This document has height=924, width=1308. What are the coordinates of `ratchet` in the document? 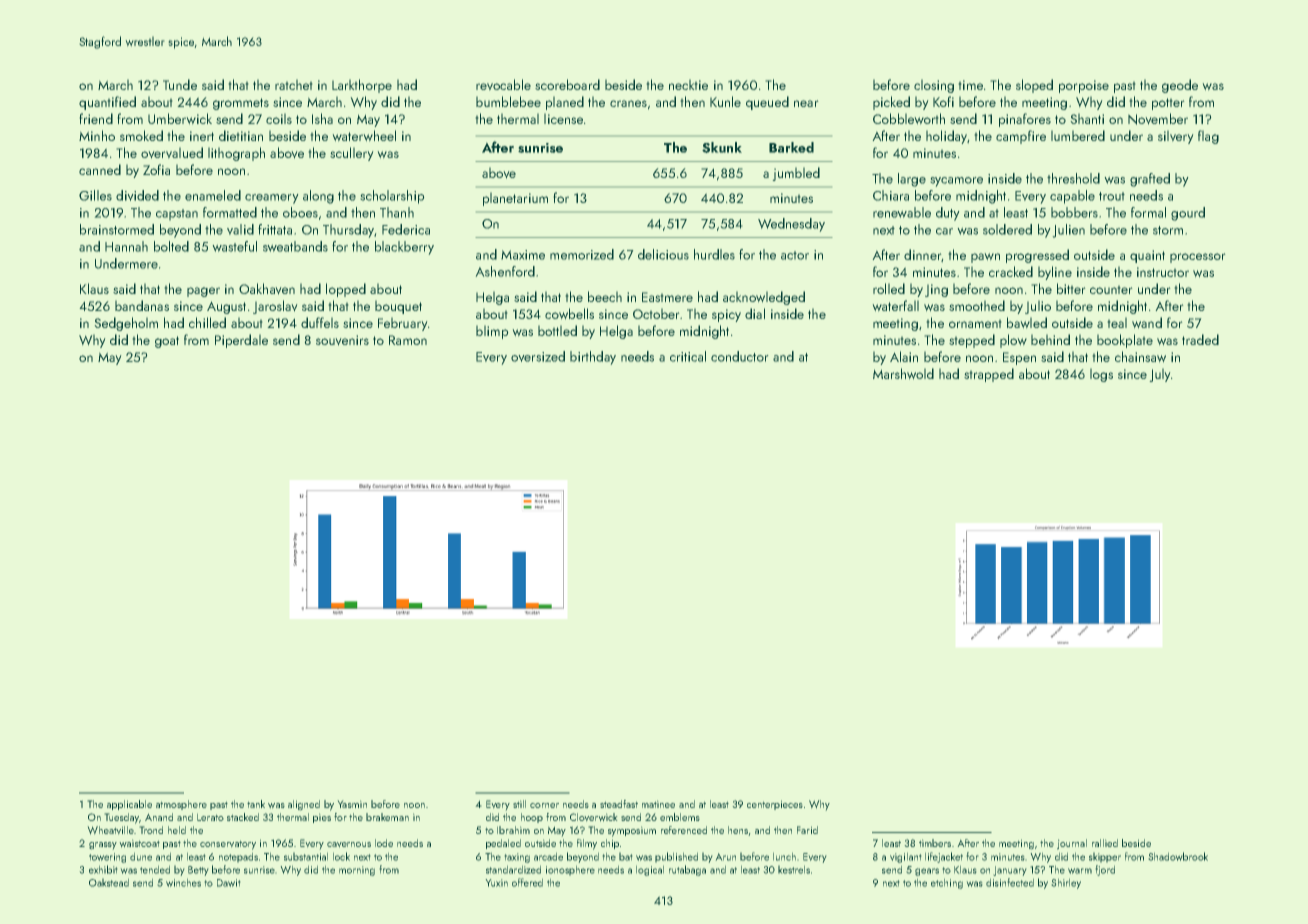 It's located at (294, 84).
